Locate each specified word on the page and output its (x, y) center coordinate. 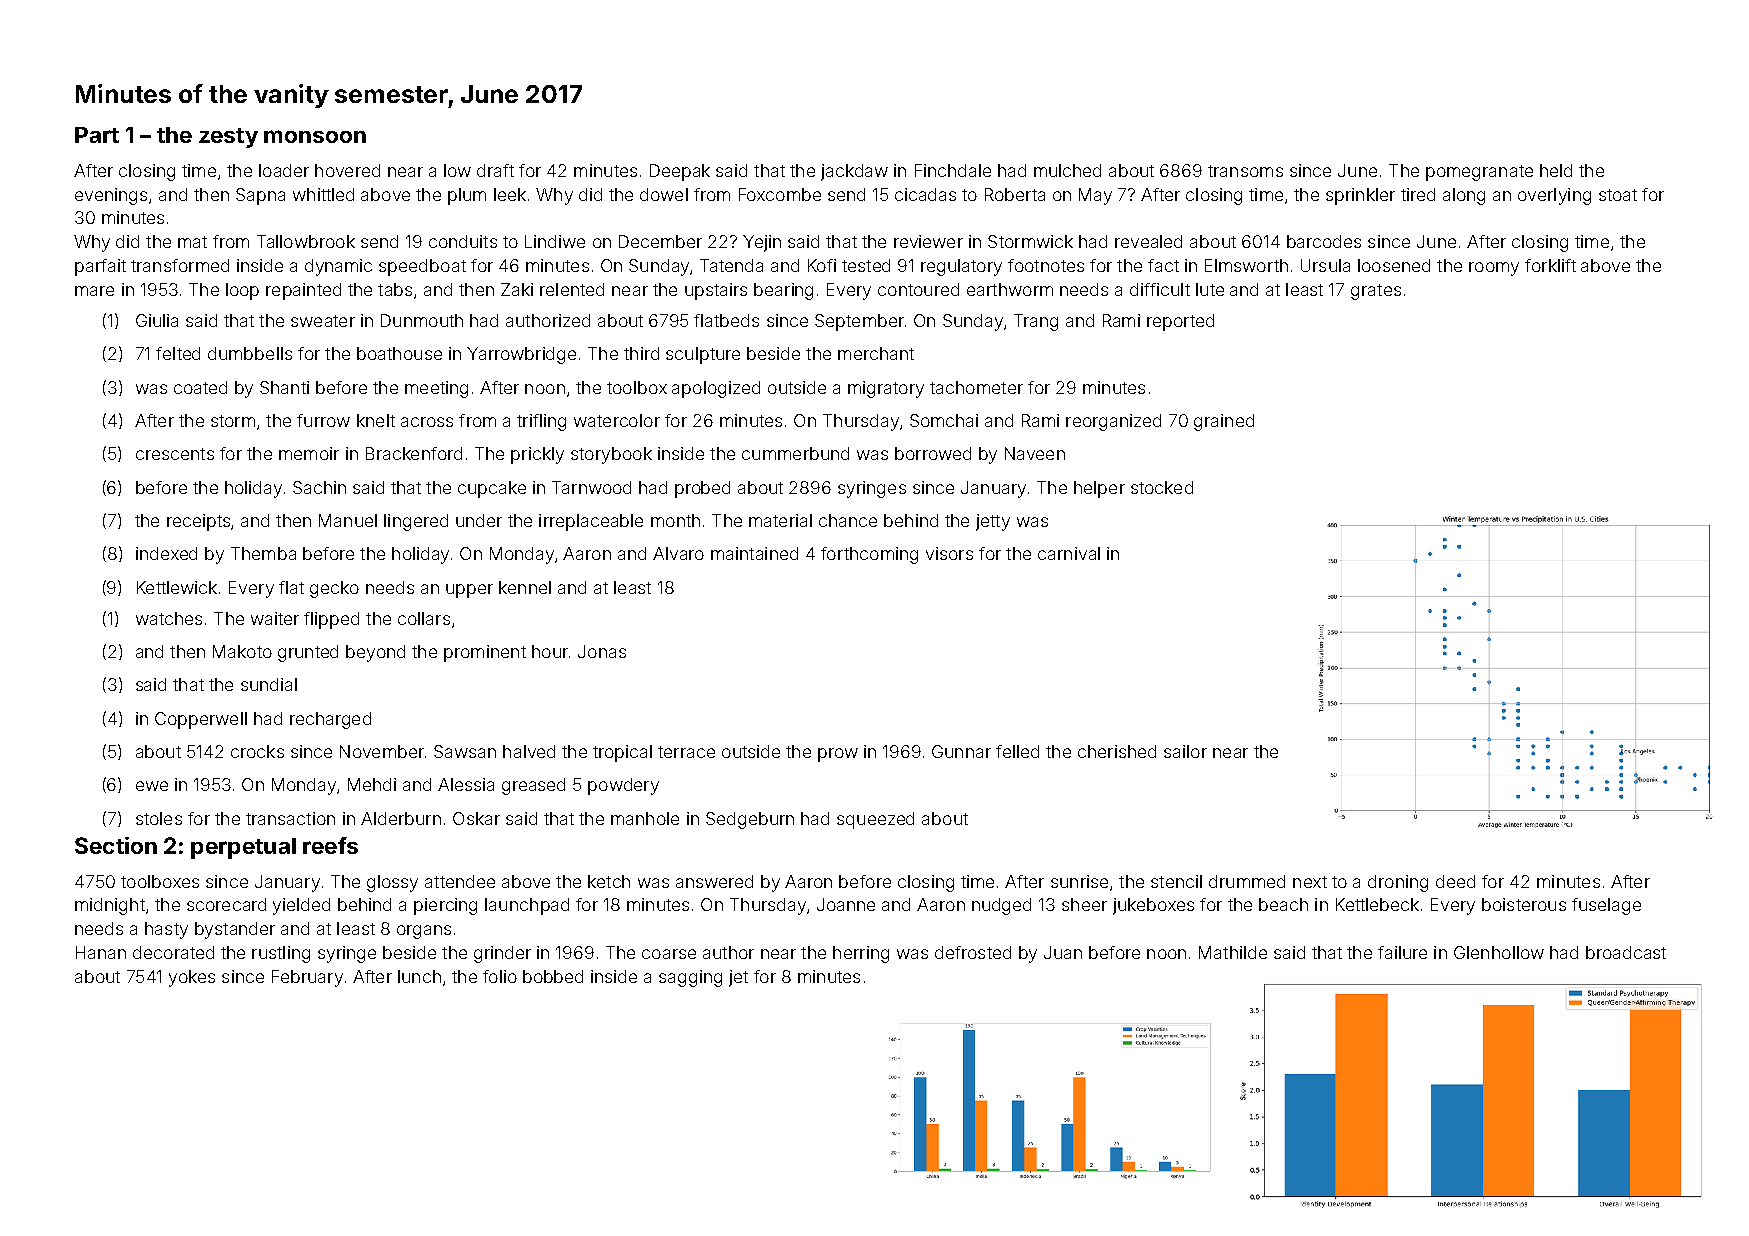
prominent (485, 653)
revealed (1148, 241)
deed (1455, 881)
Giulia (157, 320)
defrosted (973, 952)
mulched (1067, 170)
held (1556, 170)
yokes (192, 978)
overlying (1554, 196)
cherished (1117, 751)
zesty (228, 138)
